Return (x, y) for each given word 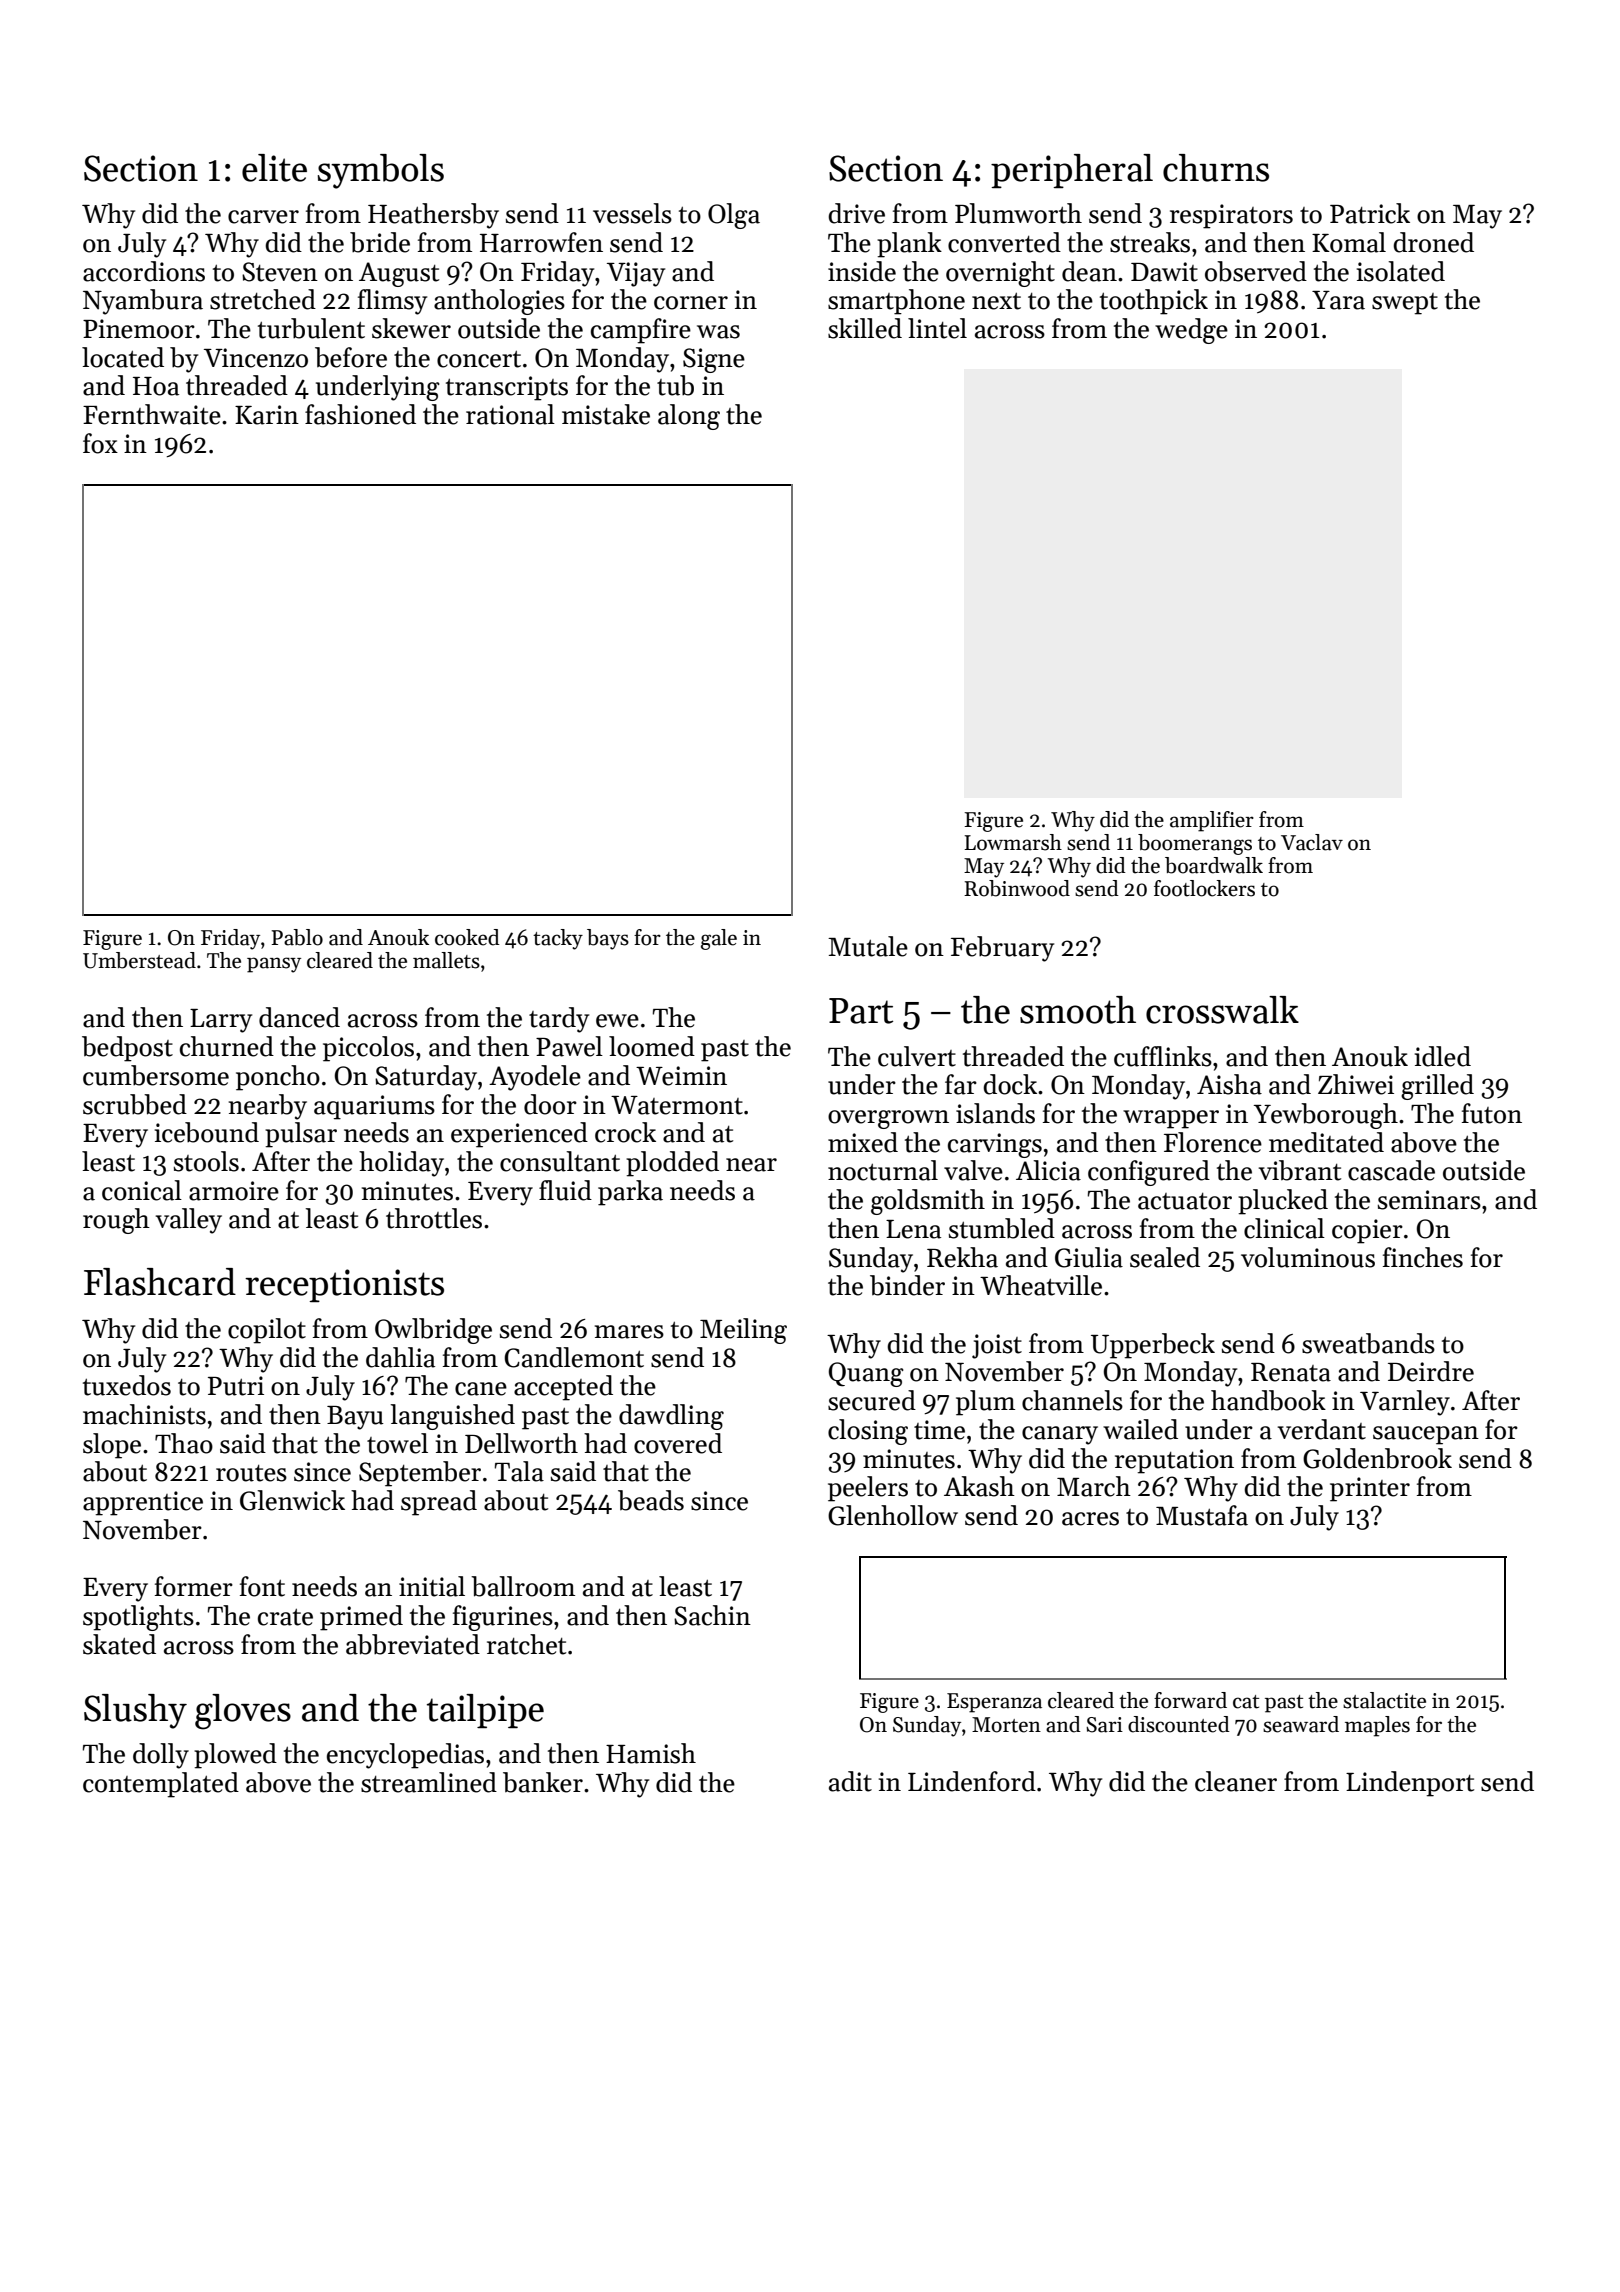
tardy (559, 1020)
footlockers (1204, 888)
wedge (1191, 331)
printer (1370, 1489)
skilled (865, 328)
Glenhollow (893, 1515)
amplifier (1212, 821)
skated (119, 1644)
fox (100, 443)
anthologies (499, 302)
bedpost (127, 1049)
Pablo (297, 937)
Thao (184, 1443)
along (689, 417)
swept (1405, 304)
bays (608, 939)
